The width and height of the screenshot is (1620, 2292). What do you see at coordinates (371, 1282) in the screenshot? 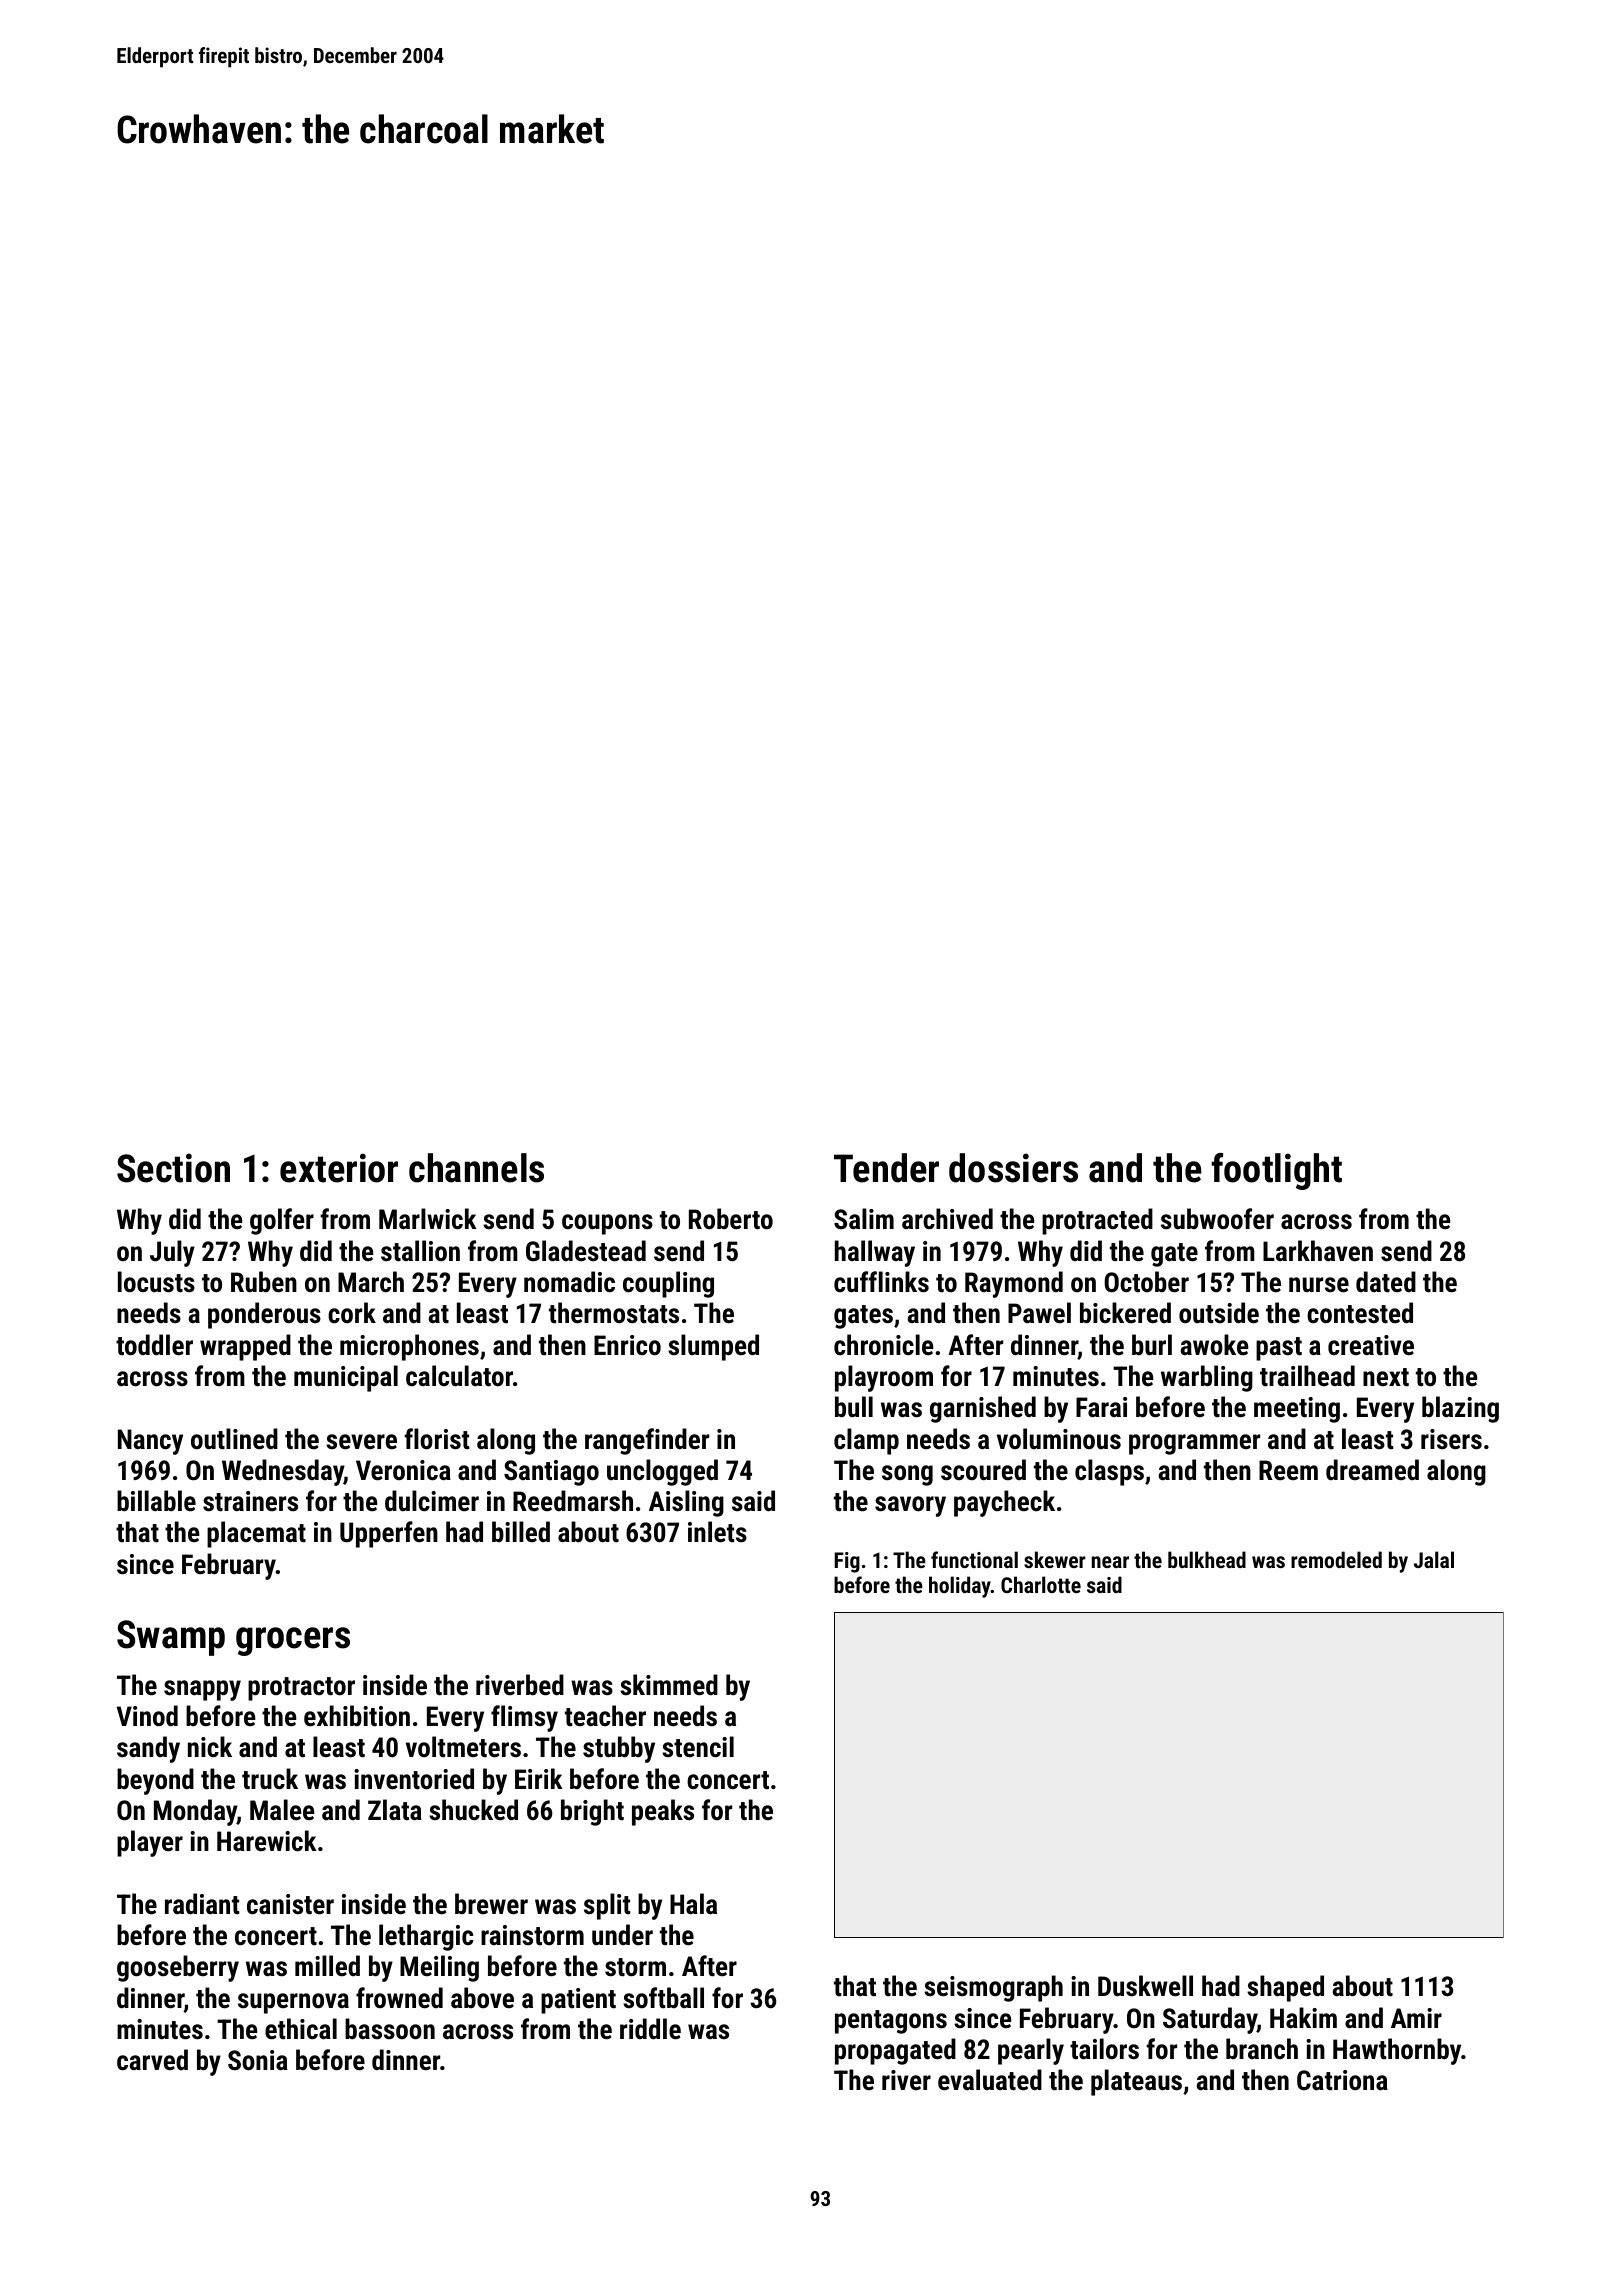
I see `March` at bounding box center [371, 1282].
